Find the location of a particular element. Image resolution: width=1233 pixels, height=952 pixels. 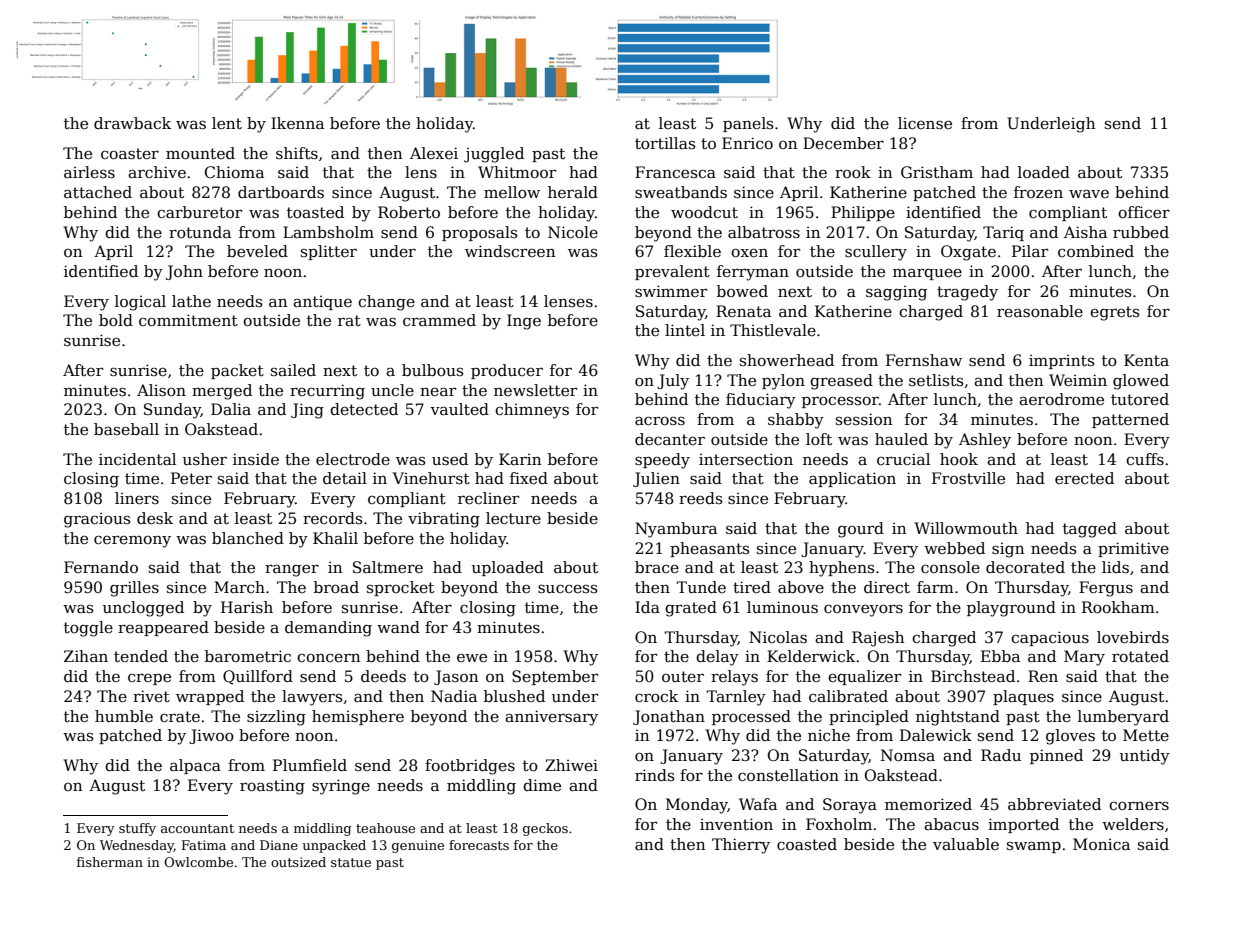

Zihan is located at coordinates (86, 656).
